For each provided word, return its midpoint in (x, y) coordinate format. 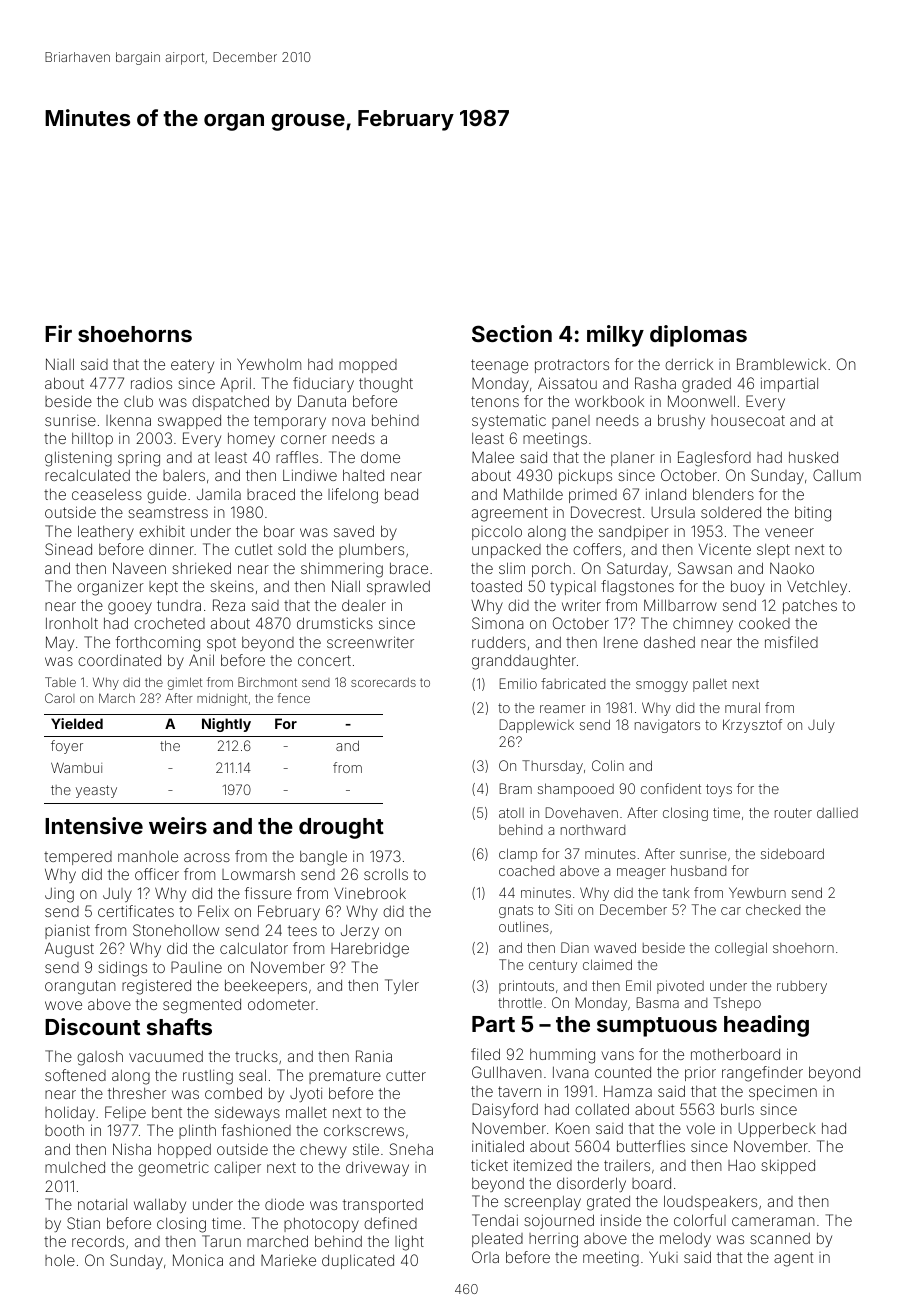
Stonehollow (176, 930)
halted (363, 475)
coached (526, 871)
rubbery (802, 987)
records (98, 1241)
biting (813, 514)
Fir (58, 333)
